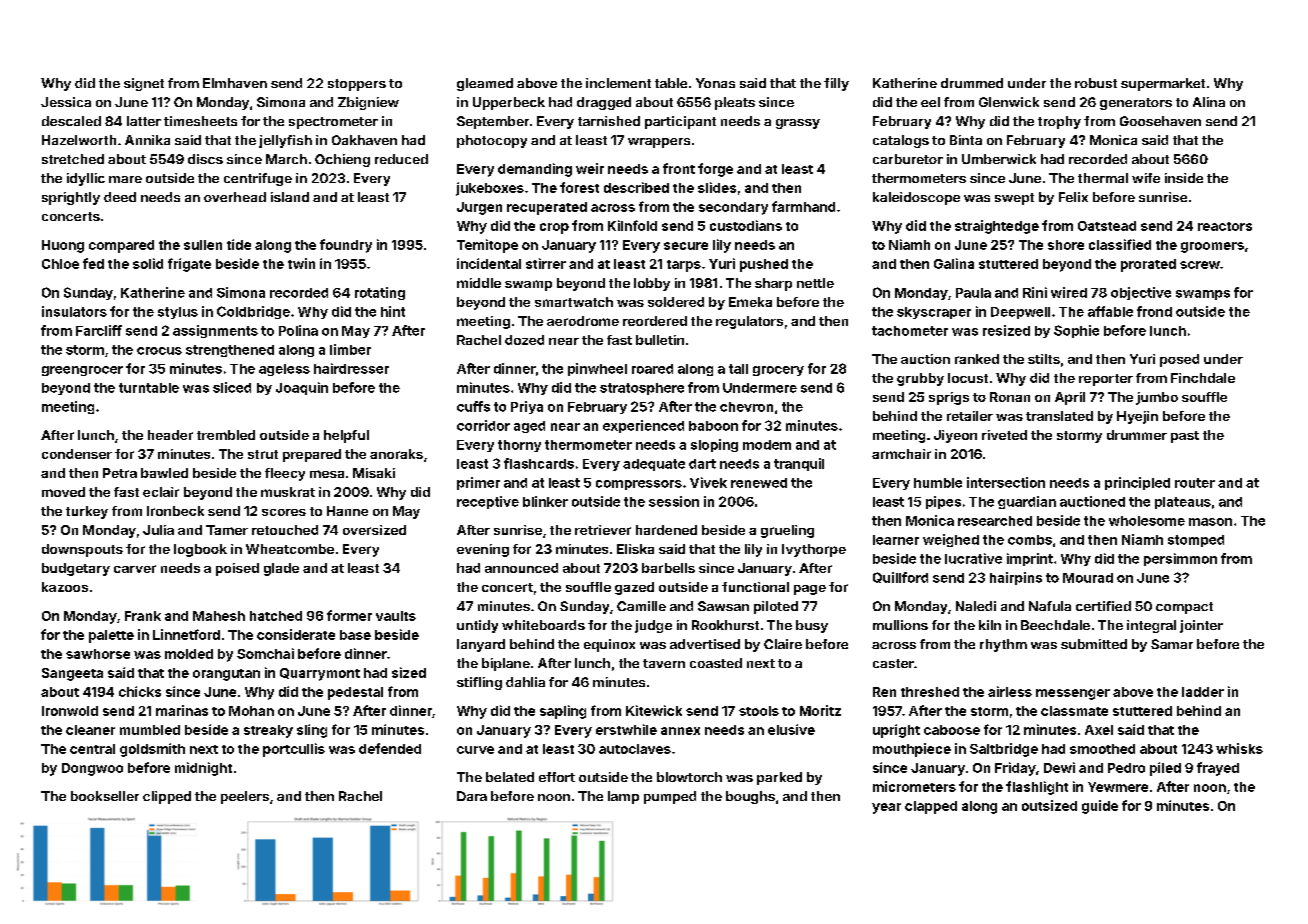 Image resolution: width=1308 pixels, height=924 pixels. I want to click on Finchdale, so click(1203, 378).
